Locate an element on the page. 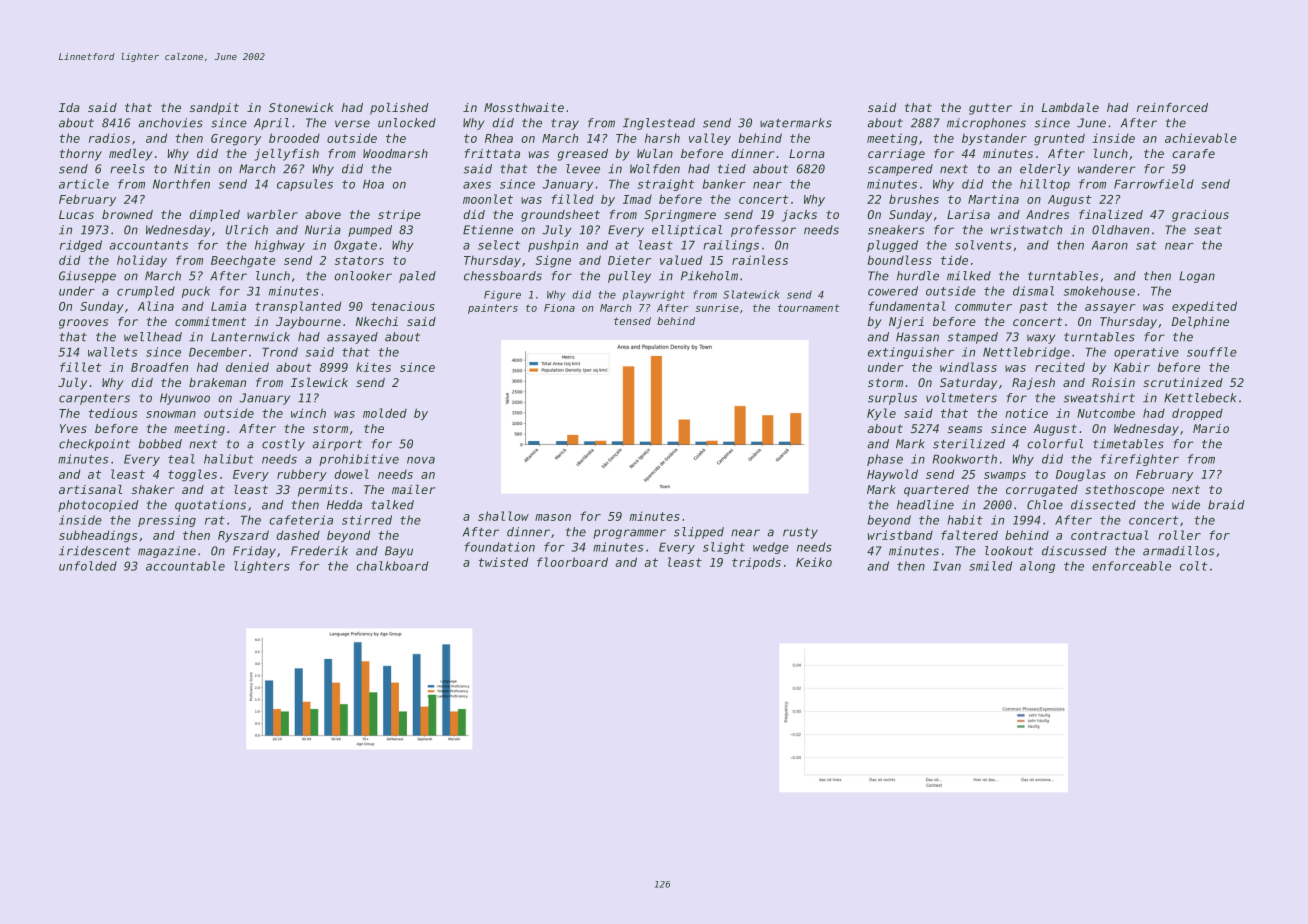 This page has height=924, width=1308. achievable is located at coordinates (1201, 138).
